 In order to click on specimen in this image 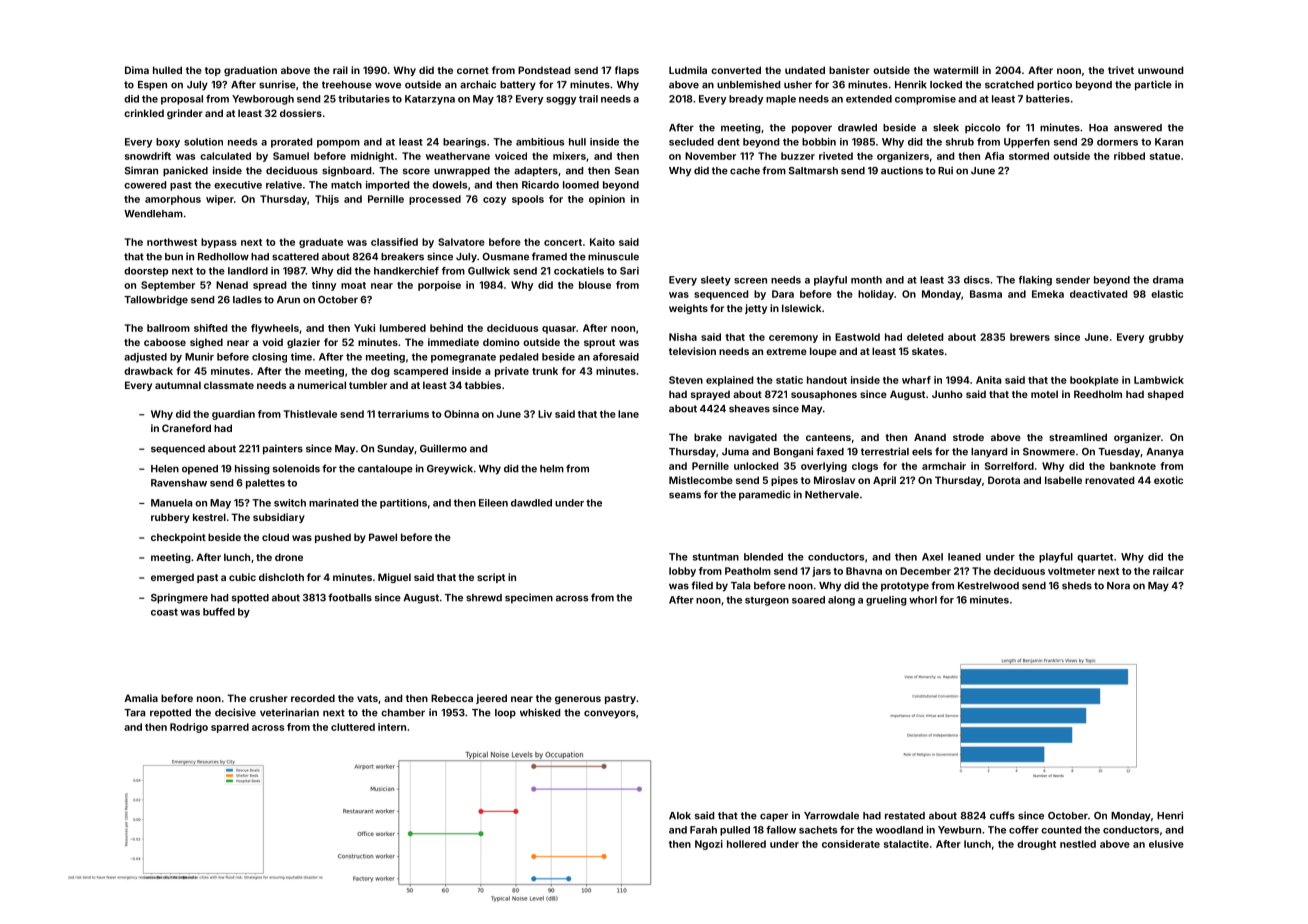, I will do `click(529, 598)`.
